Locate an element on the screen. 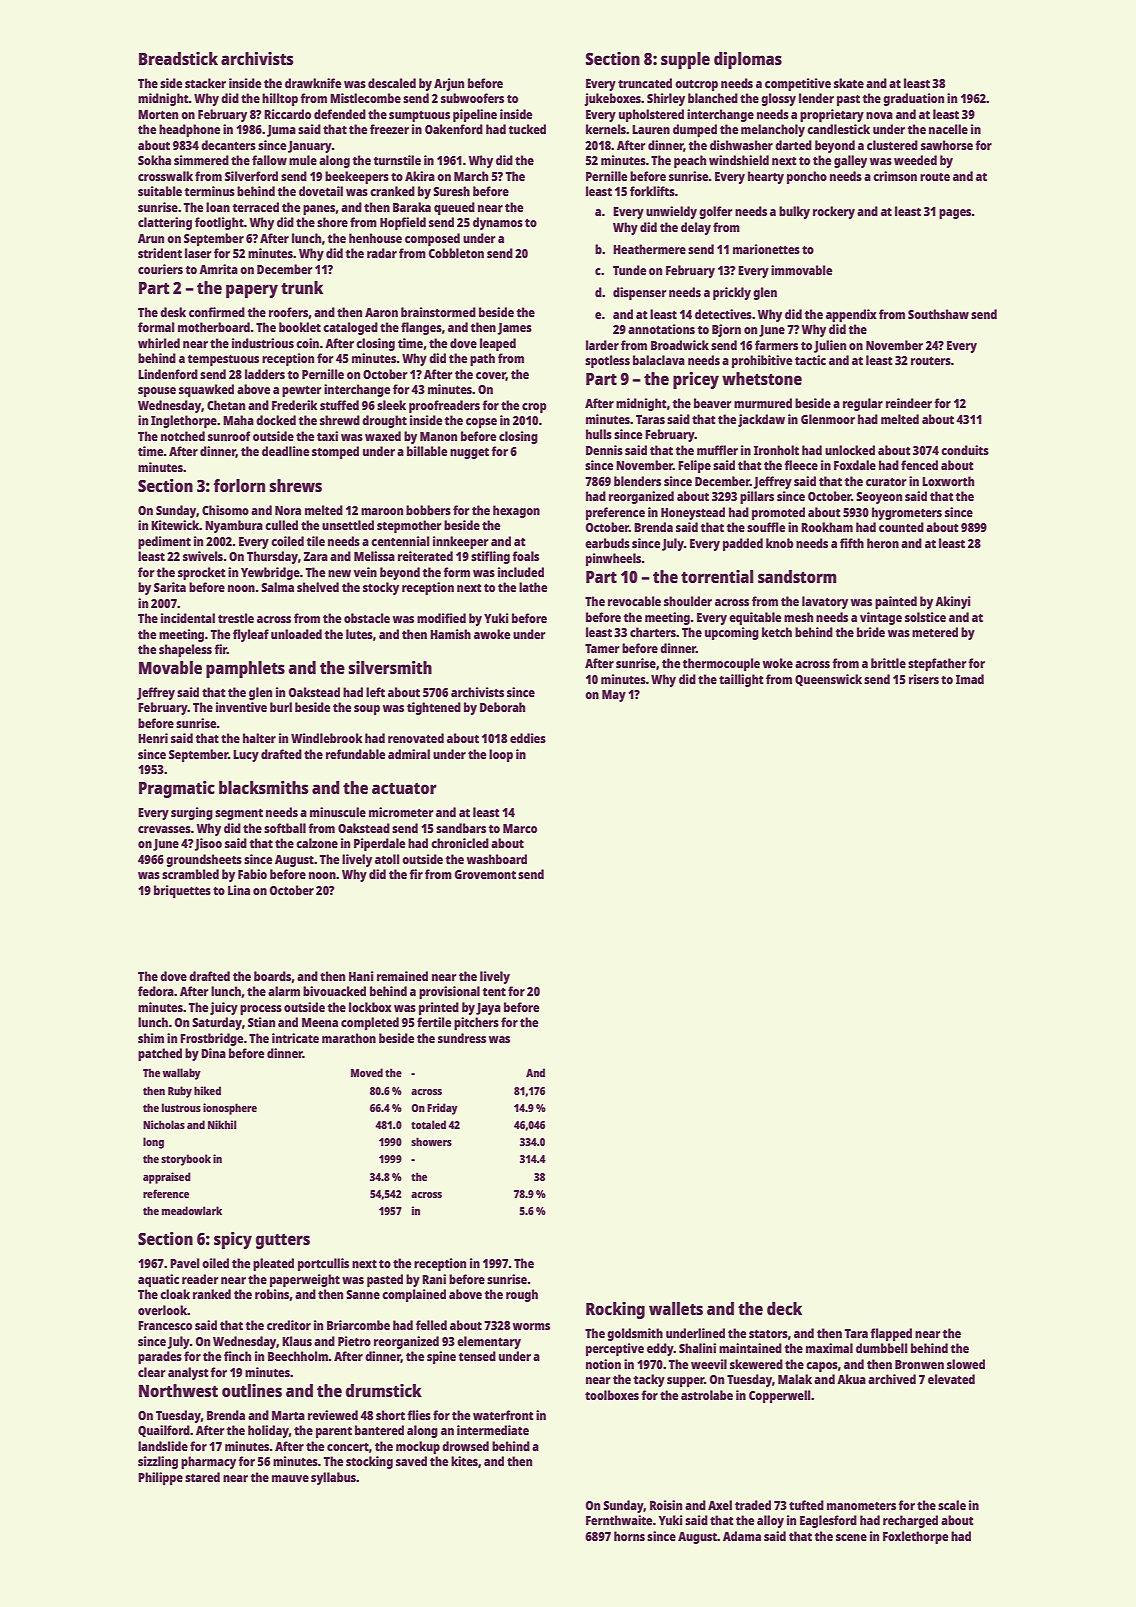  Henri is located at coordinates (153, 738).
